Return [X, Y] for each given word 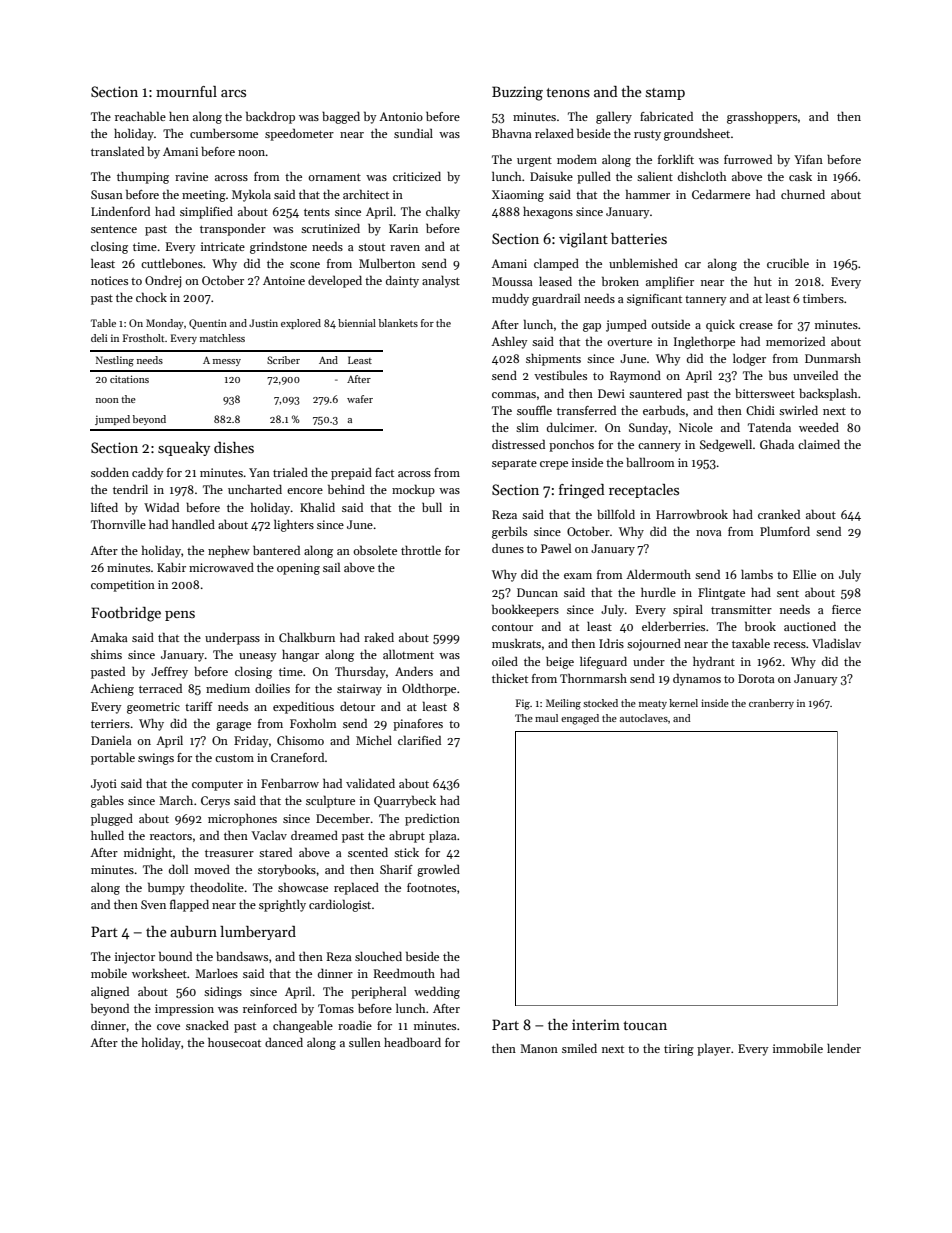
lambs [757, 574]
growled [438, 870]
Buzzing [517, 93]
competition [123, 586]
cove [168, 1027]
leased [555, 281]
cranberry [771, 704]
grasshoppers [762, 117]
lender [844, 1048]
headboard [412, 1042]
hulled [107, 835]
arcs [233, 93]
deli [99, 338]
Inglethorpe [704, 342]
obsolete [375, 550]
